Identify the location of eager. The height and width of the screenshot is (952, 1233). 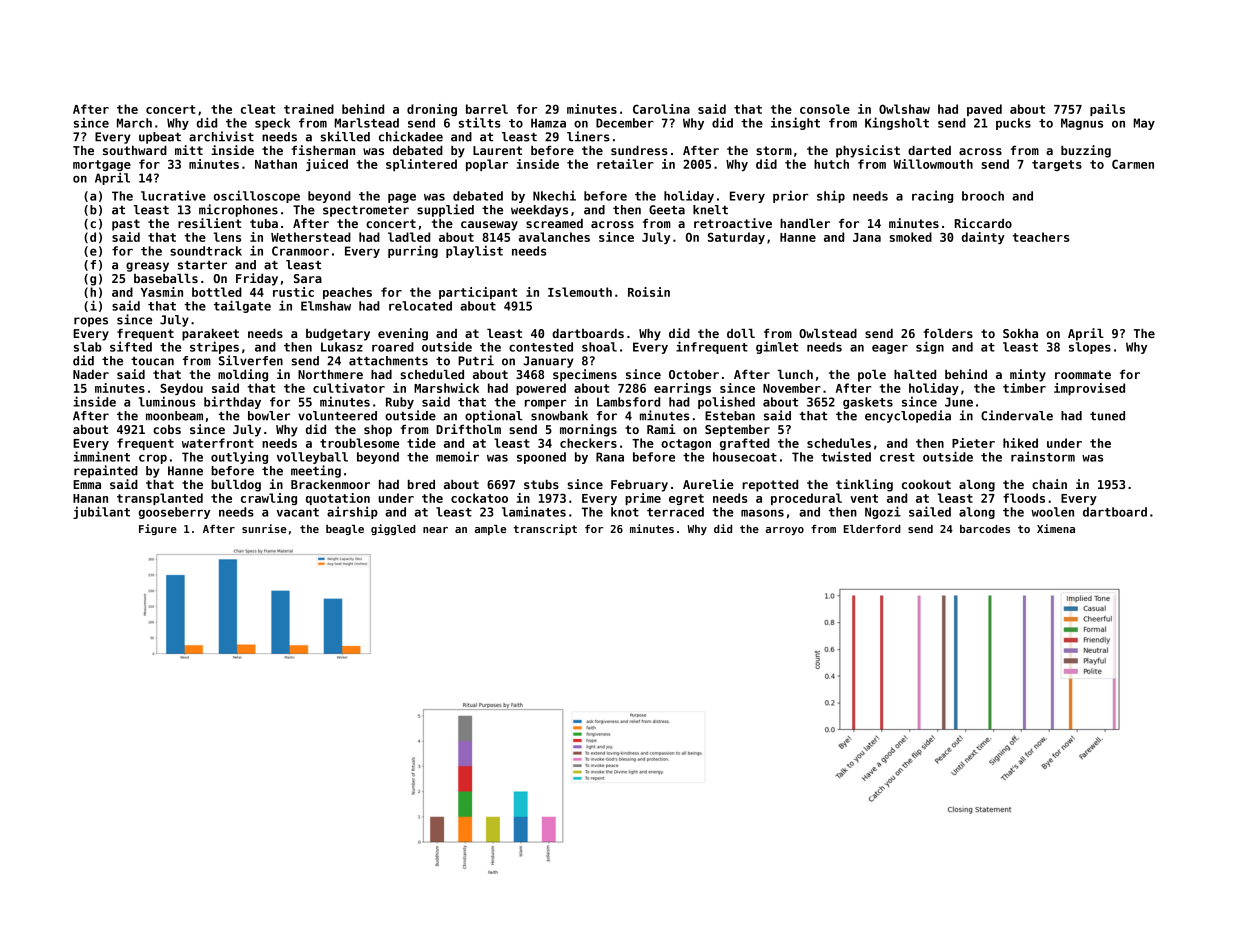
(890, 349).
